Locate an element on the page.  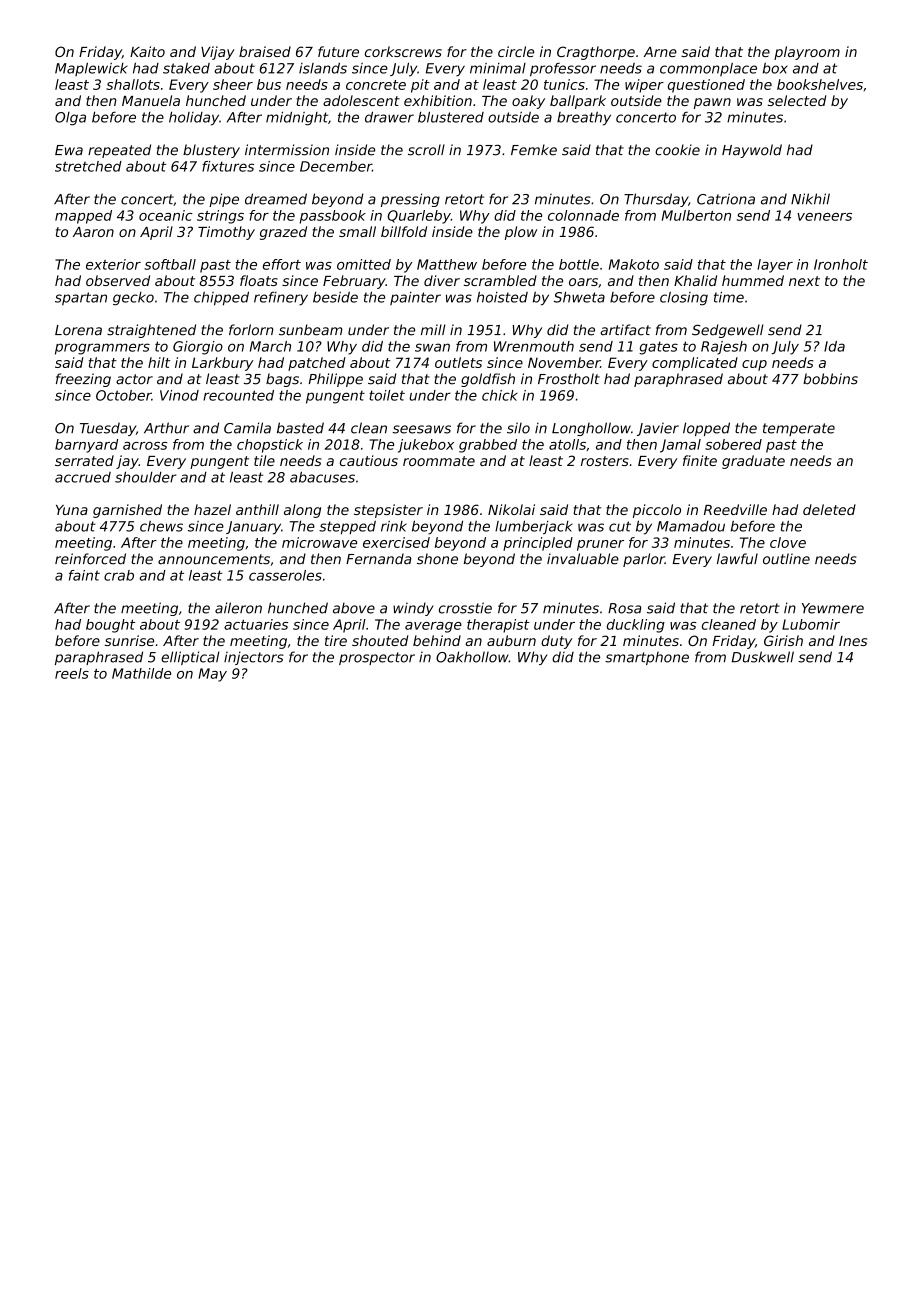
colonnade is located at coordinates (583, 215).
